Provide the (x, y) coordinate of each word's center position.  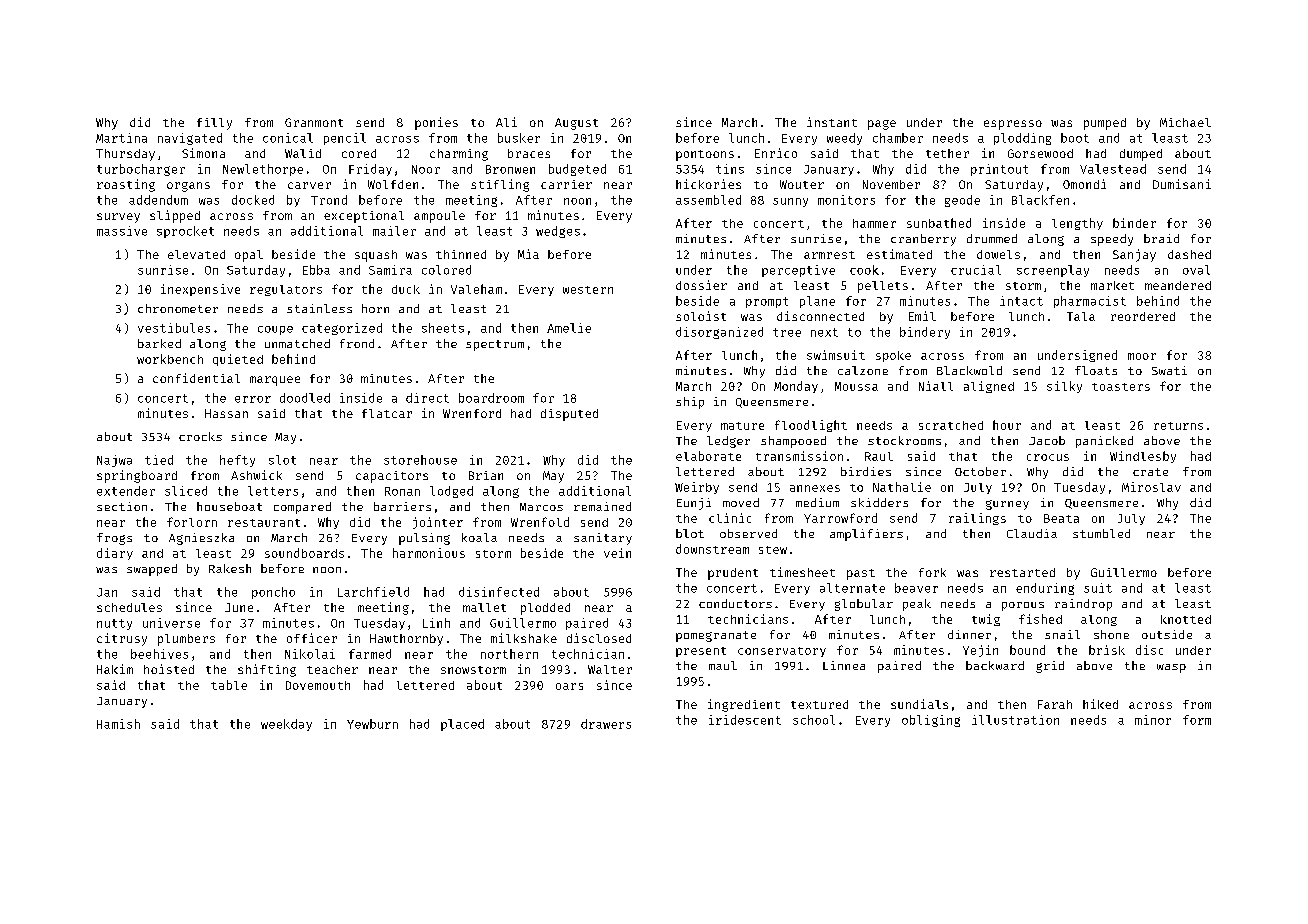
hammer (874, 223)
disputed (569, 415)
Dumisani (1182, 184)
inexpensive (200, 290)
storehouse (420, 460)
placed (462, 725)
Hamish (118, 724)
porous (1023, 606)
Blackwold (969, 370)
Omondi (1084, 184)
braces (529, 153)
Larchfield (373, 592)
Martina (121, 138)
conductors (735, 603)
